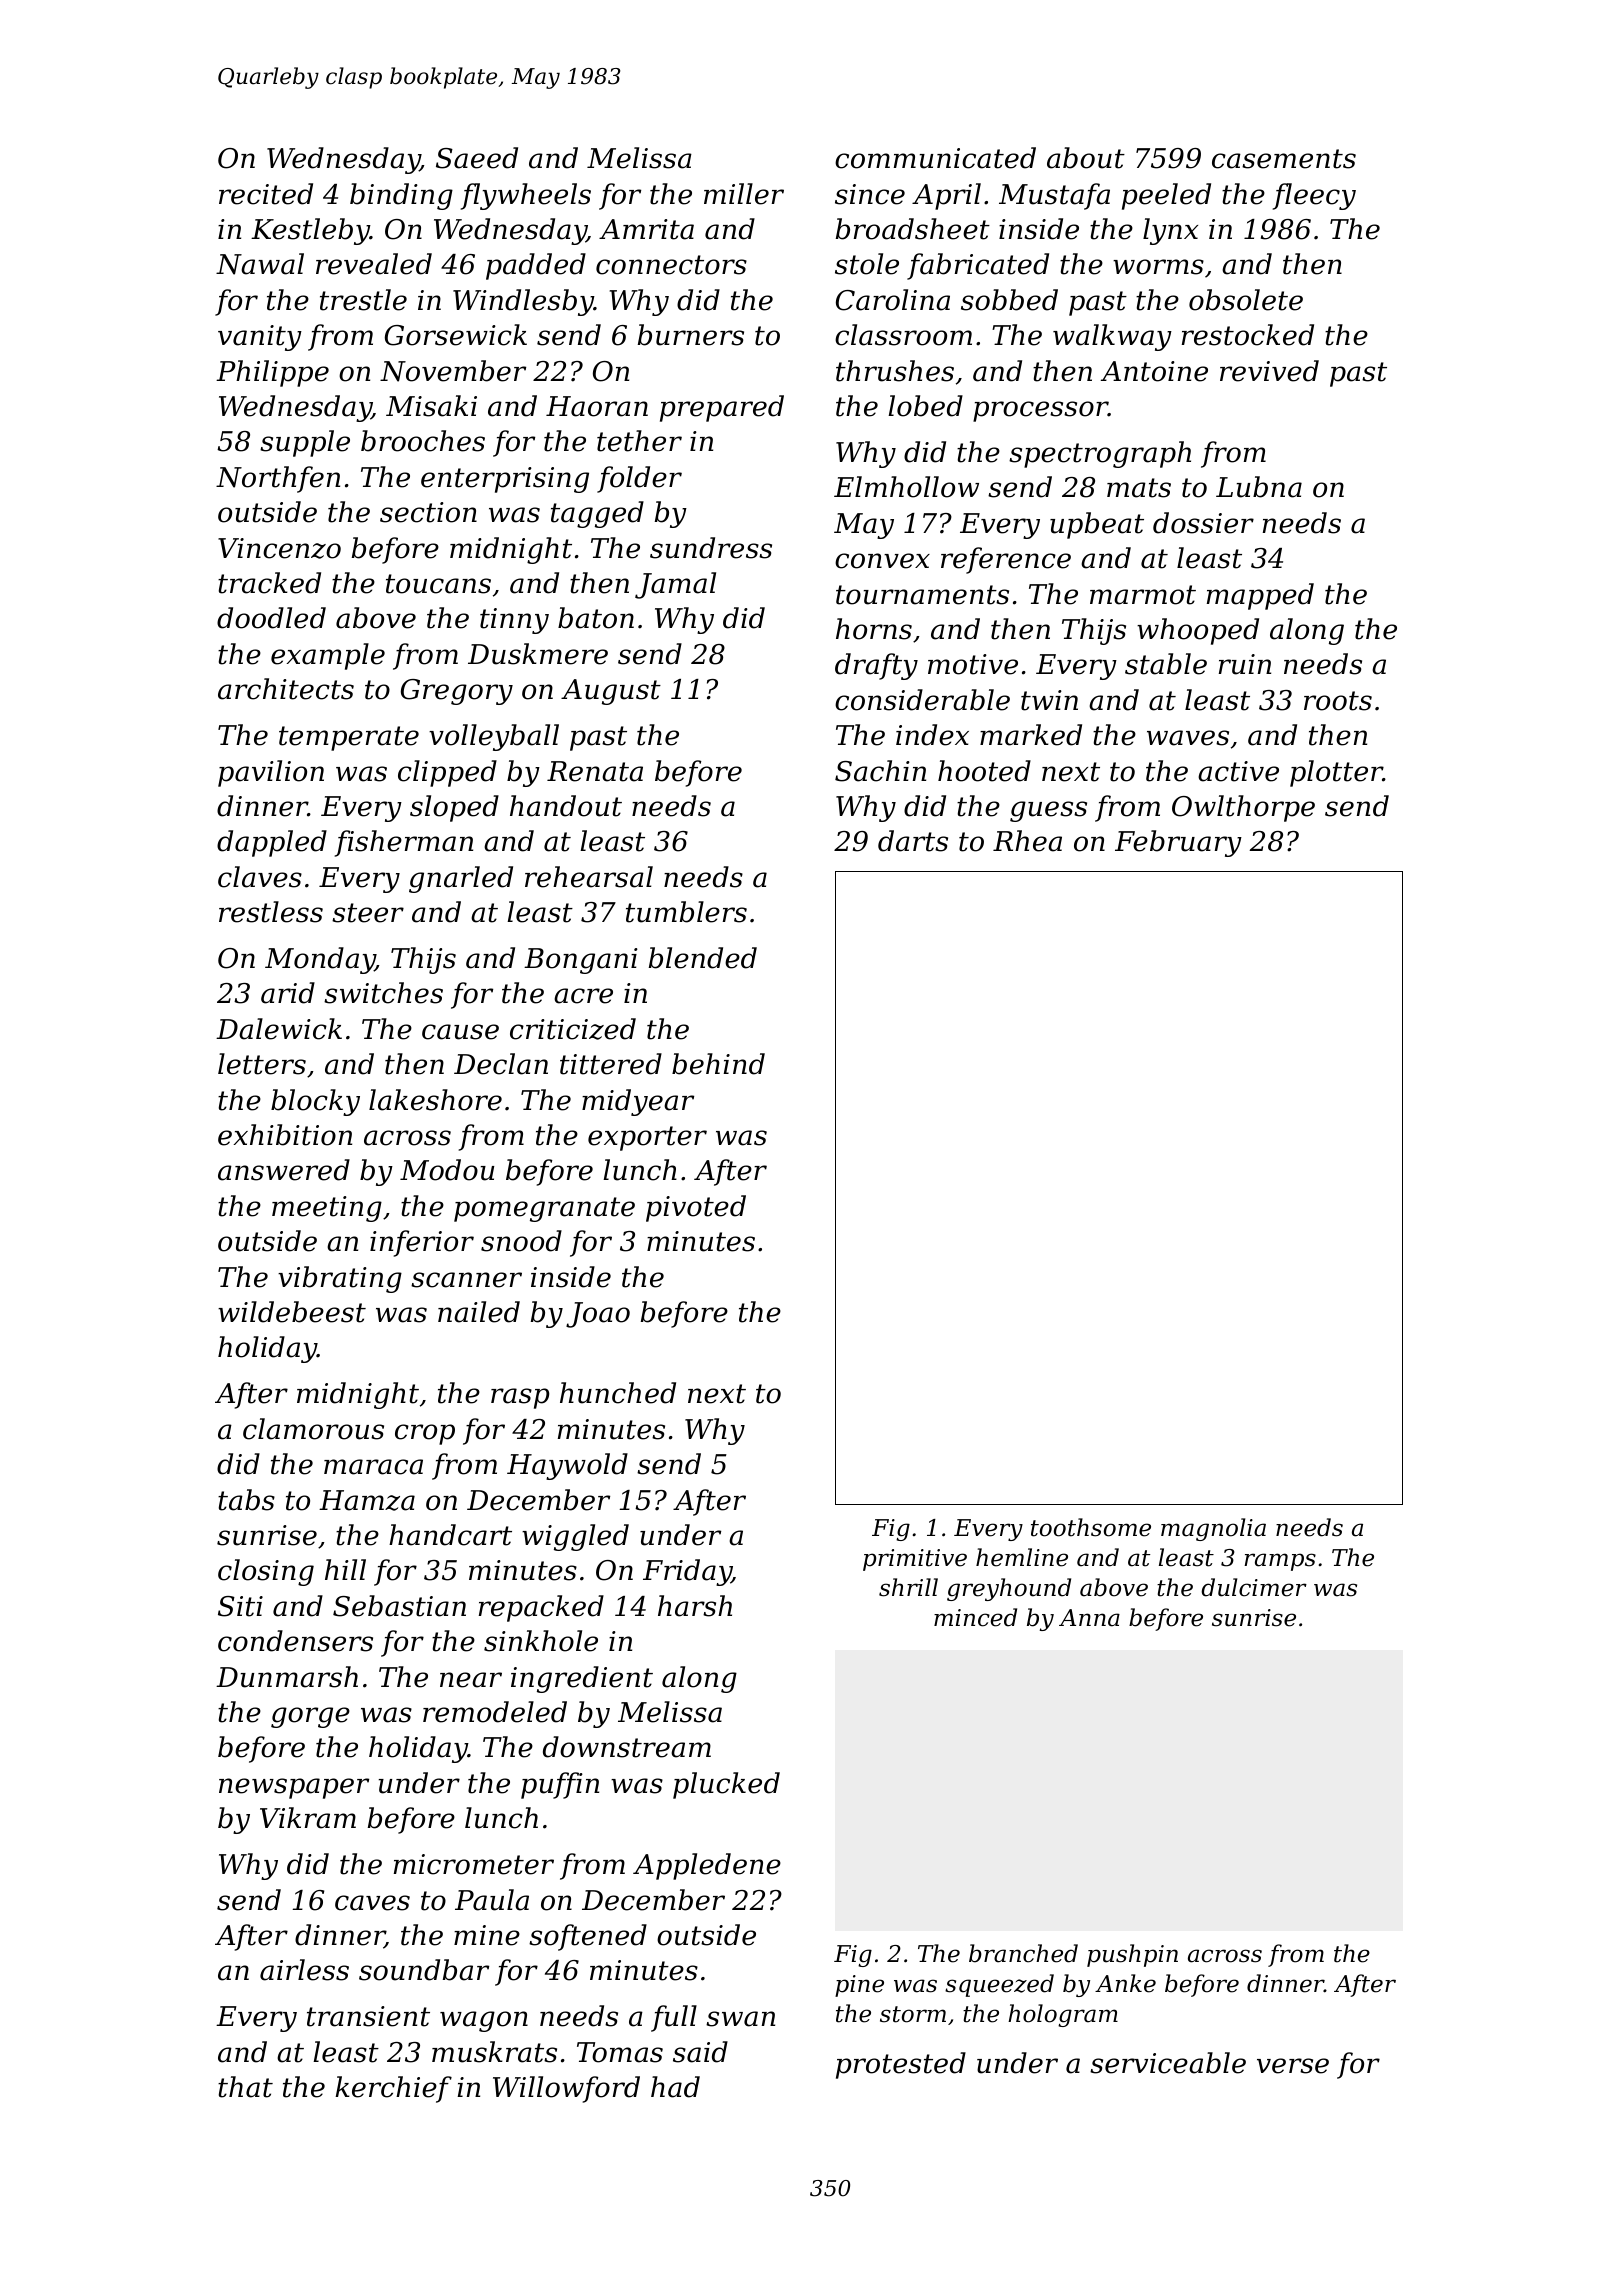 This document has height=2292, width=1620. Describe the element at coordinates (1254, 1587) in the document. I see `dulcimer` at that location.
